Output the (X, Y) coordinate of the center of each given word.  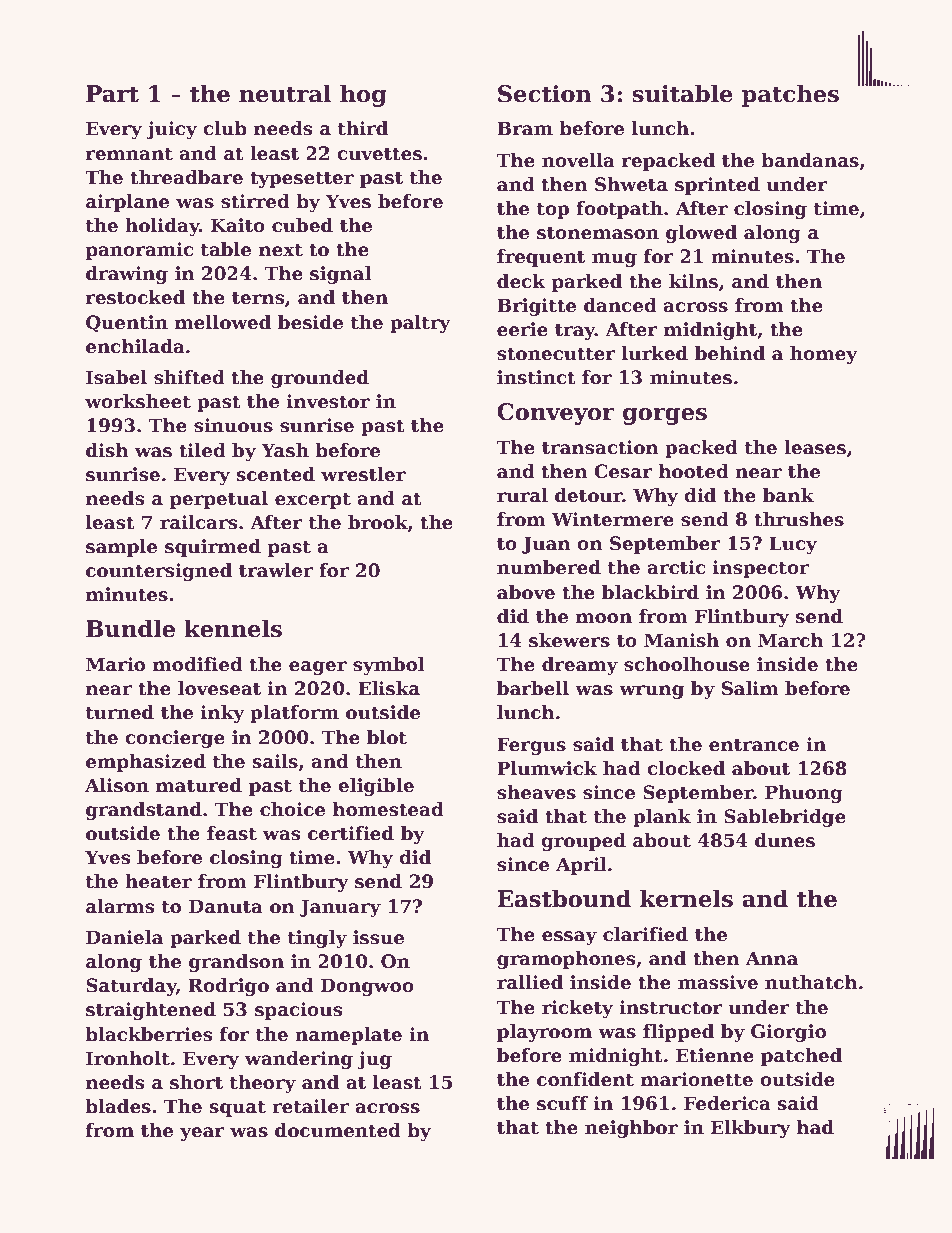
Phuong (804, 794)
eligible (376, 787)
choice (292, 809)
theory (263, 1084)
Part (112, 94)
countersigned (159, 572)
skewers (569, 640)
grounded (320, 379)
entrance (754, 745)
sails (275, 761)
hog (363, 95)
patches (790, 95)
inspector (761, 569)
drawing (127, 275)
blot (387, 737)
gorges (665, 416)
